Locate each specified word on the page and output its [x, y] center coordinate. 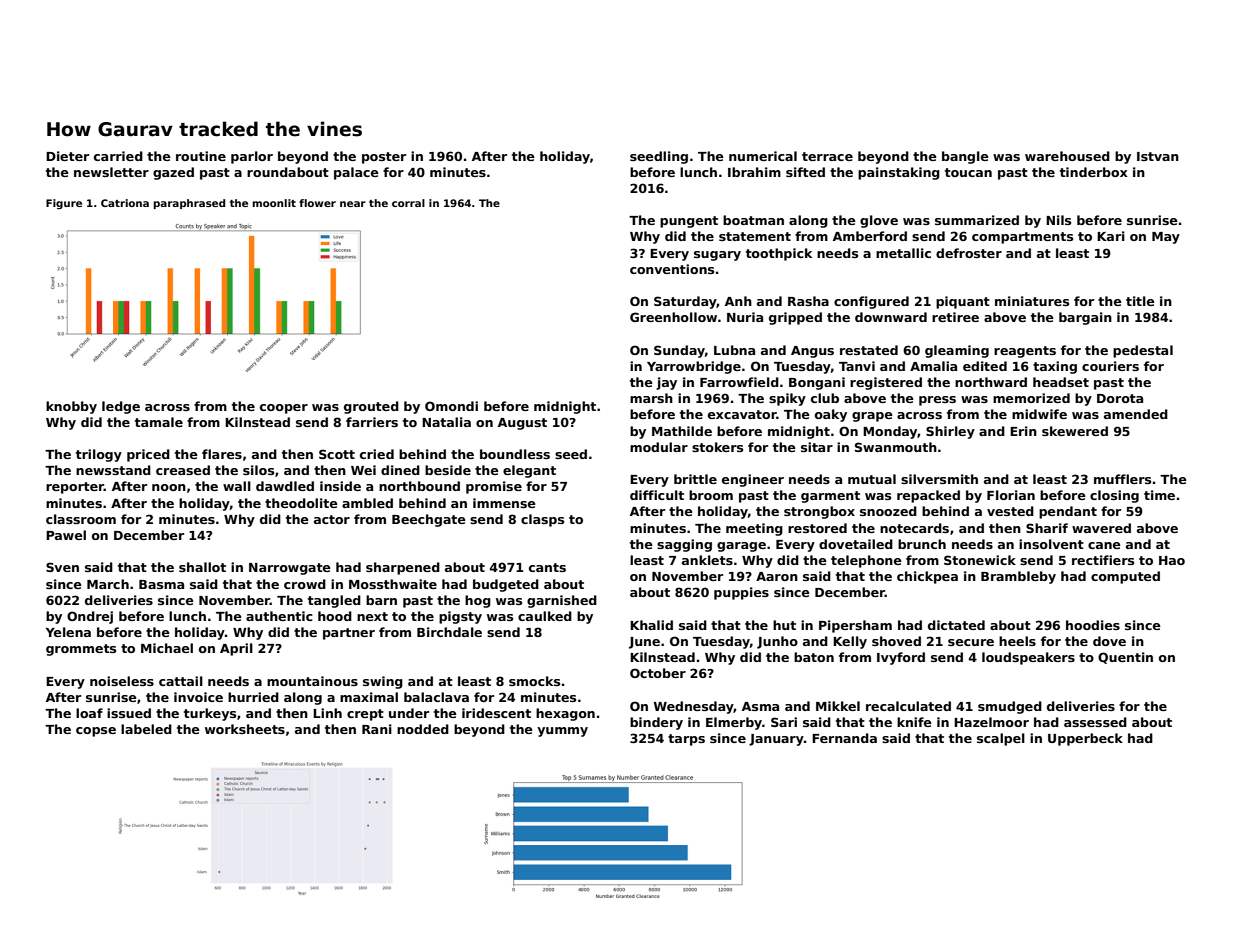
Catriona [125, 203]
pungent [689, 222]
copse [96, 732]
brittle [695, 479]
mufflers [1122, 479]
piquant [963, 302]
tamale [159, 422]
